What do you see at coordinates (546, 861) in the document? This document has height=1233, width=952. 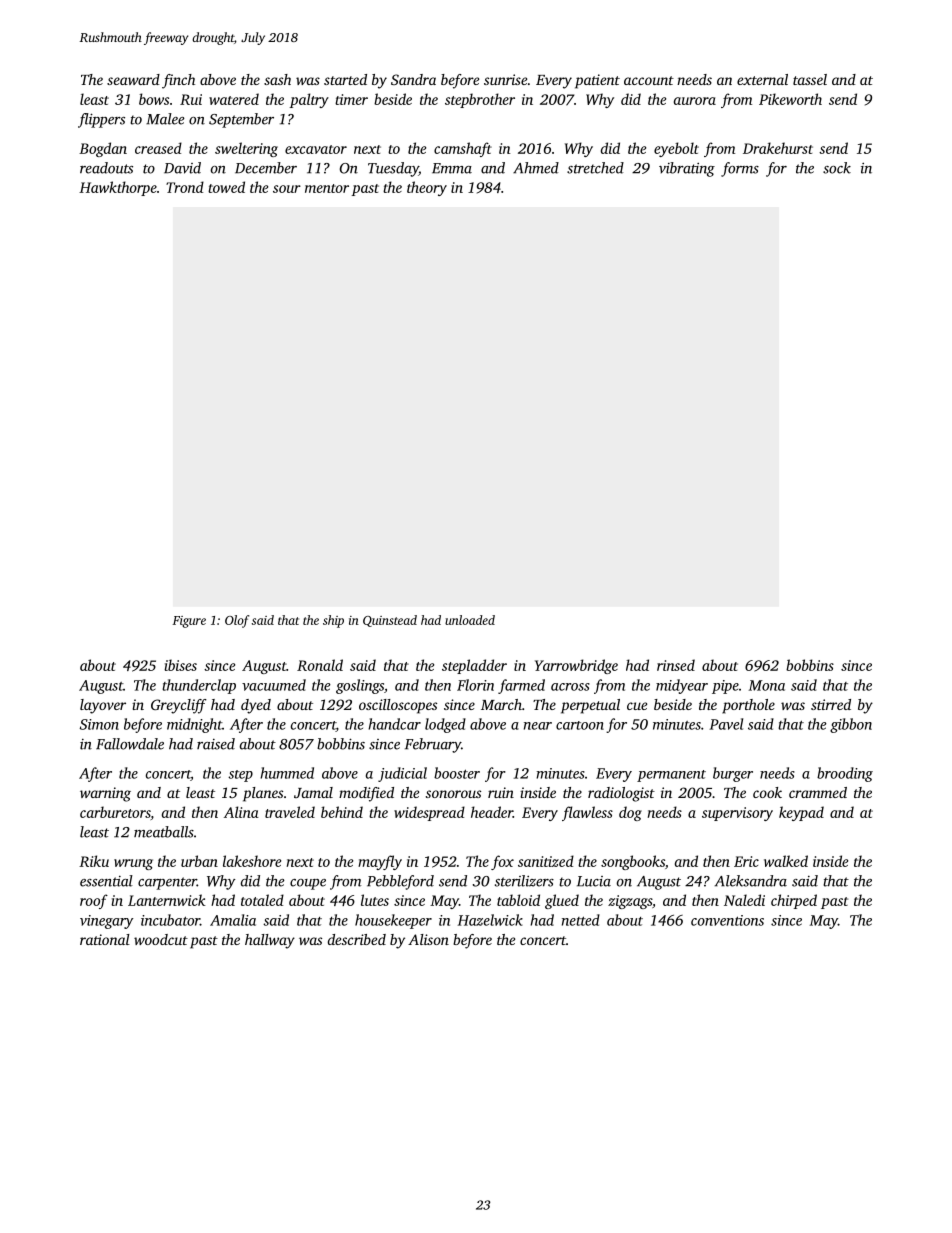 I see `sanitized` at bounding box center [546, 861].
